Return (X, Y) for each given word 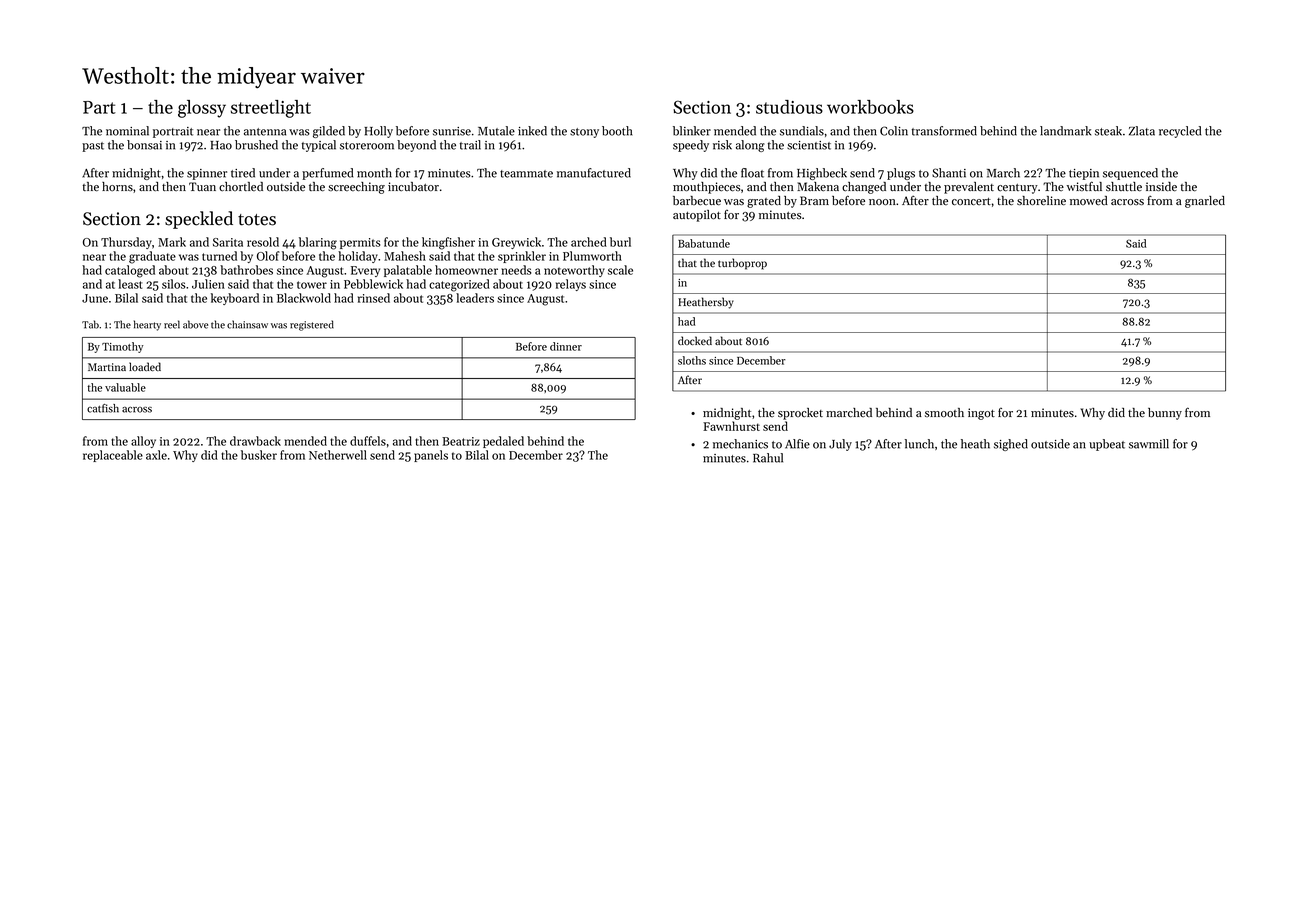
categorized (459, 285)
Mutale (496, 131)
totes (257, 220)
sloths (692, 360)
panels (431, 456)
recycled (1180, 132)
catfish (103, 408)
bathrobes (246, 270)
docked (695, 340)
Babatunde (704, 243)
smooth (944, 412)
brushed (256, 145)
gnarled (1205, 202)
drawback (255, 441)
